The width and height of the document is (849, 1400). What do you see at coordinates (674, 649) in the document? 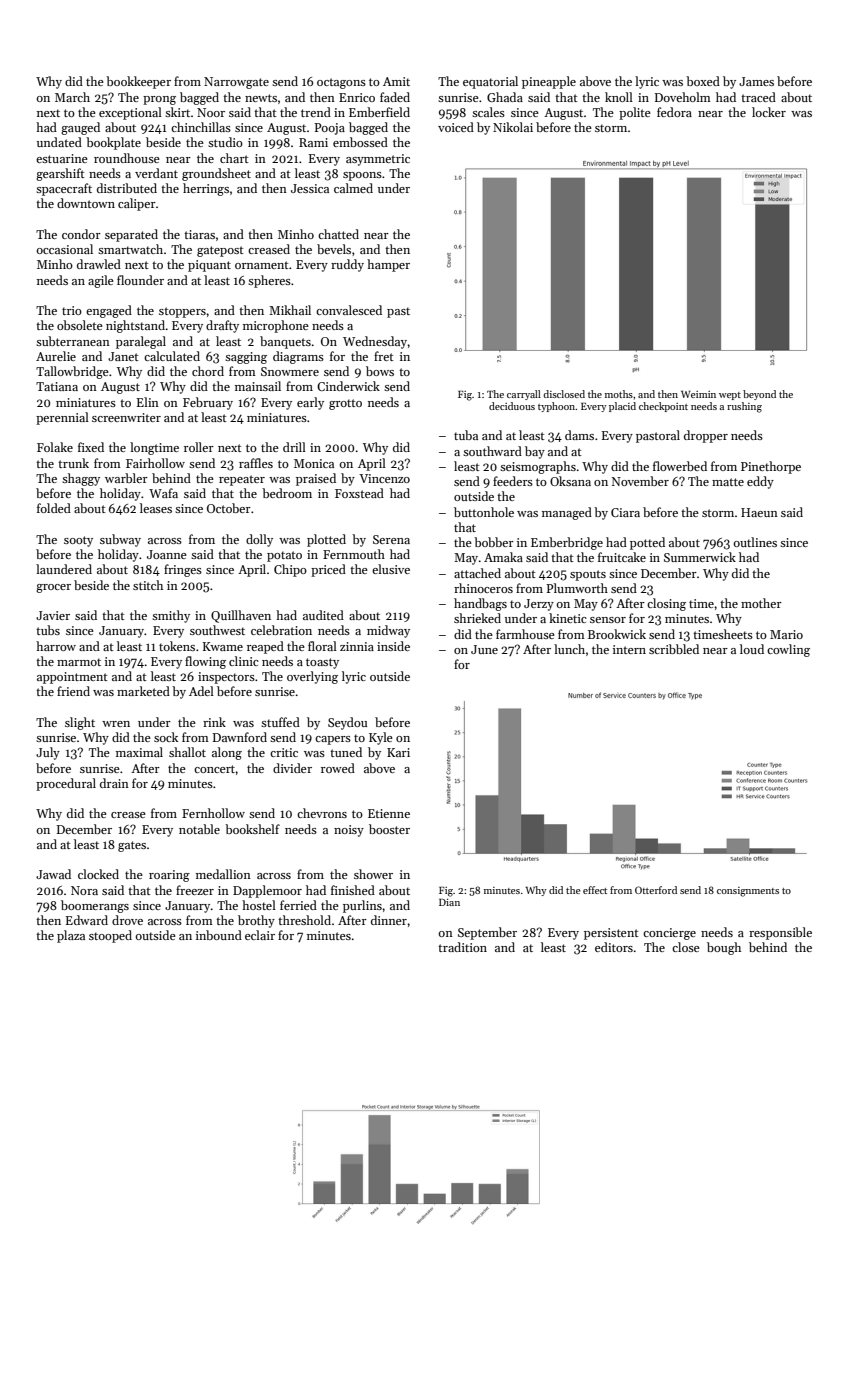
I see `scribbled` at bounding box center [674, 649].
